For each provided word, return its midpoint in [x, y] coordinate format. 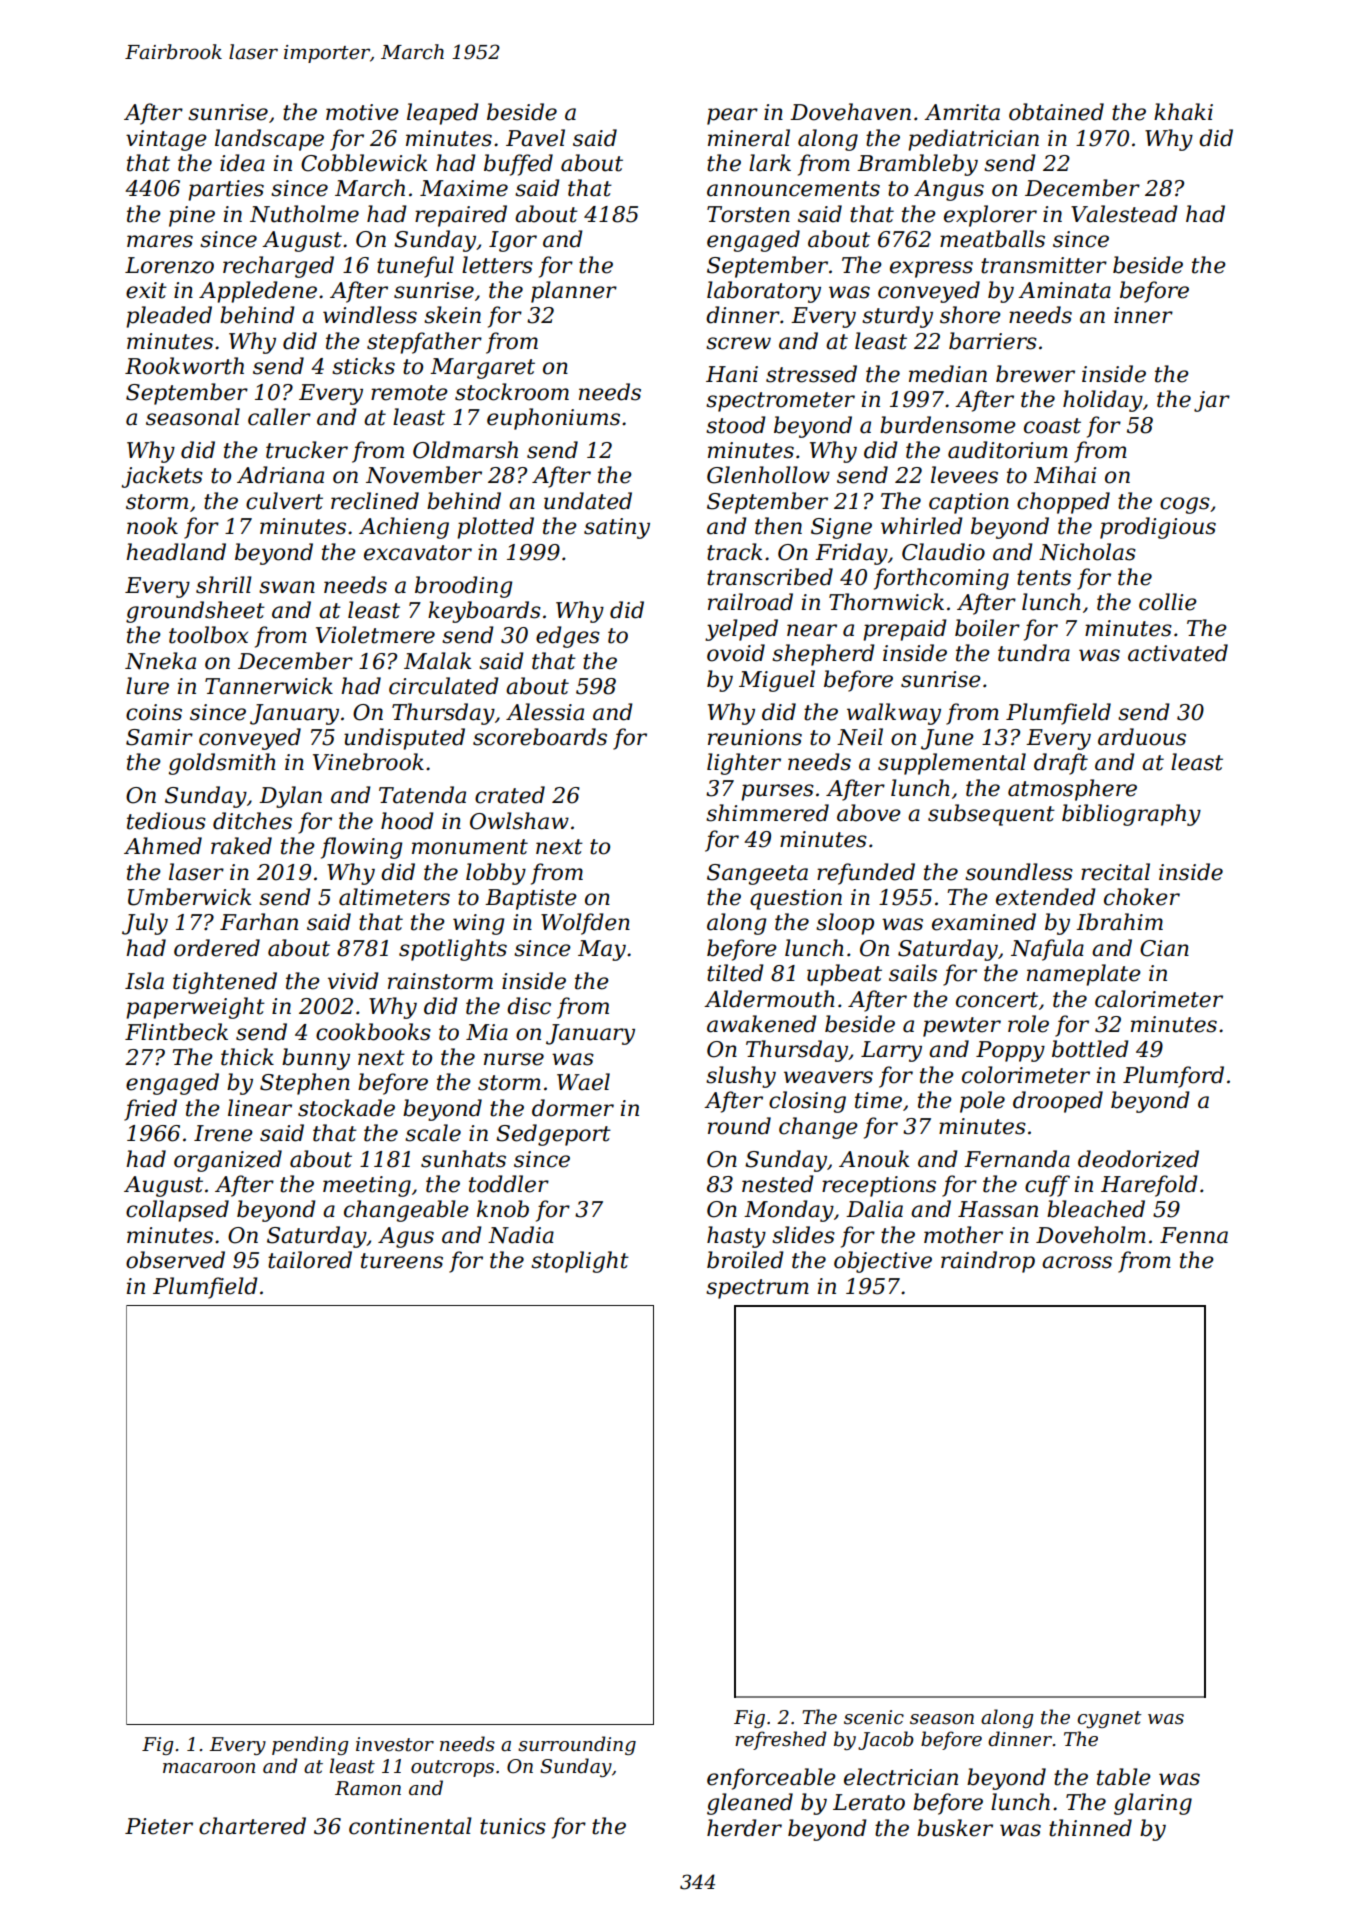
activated [1178, 653]
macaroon [209, 1768]
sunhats [463, 1159]
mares [160, 241]
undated [588, 501]
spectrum [757, 1289]
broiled [745, 1260]
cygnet [1109, 1719]
